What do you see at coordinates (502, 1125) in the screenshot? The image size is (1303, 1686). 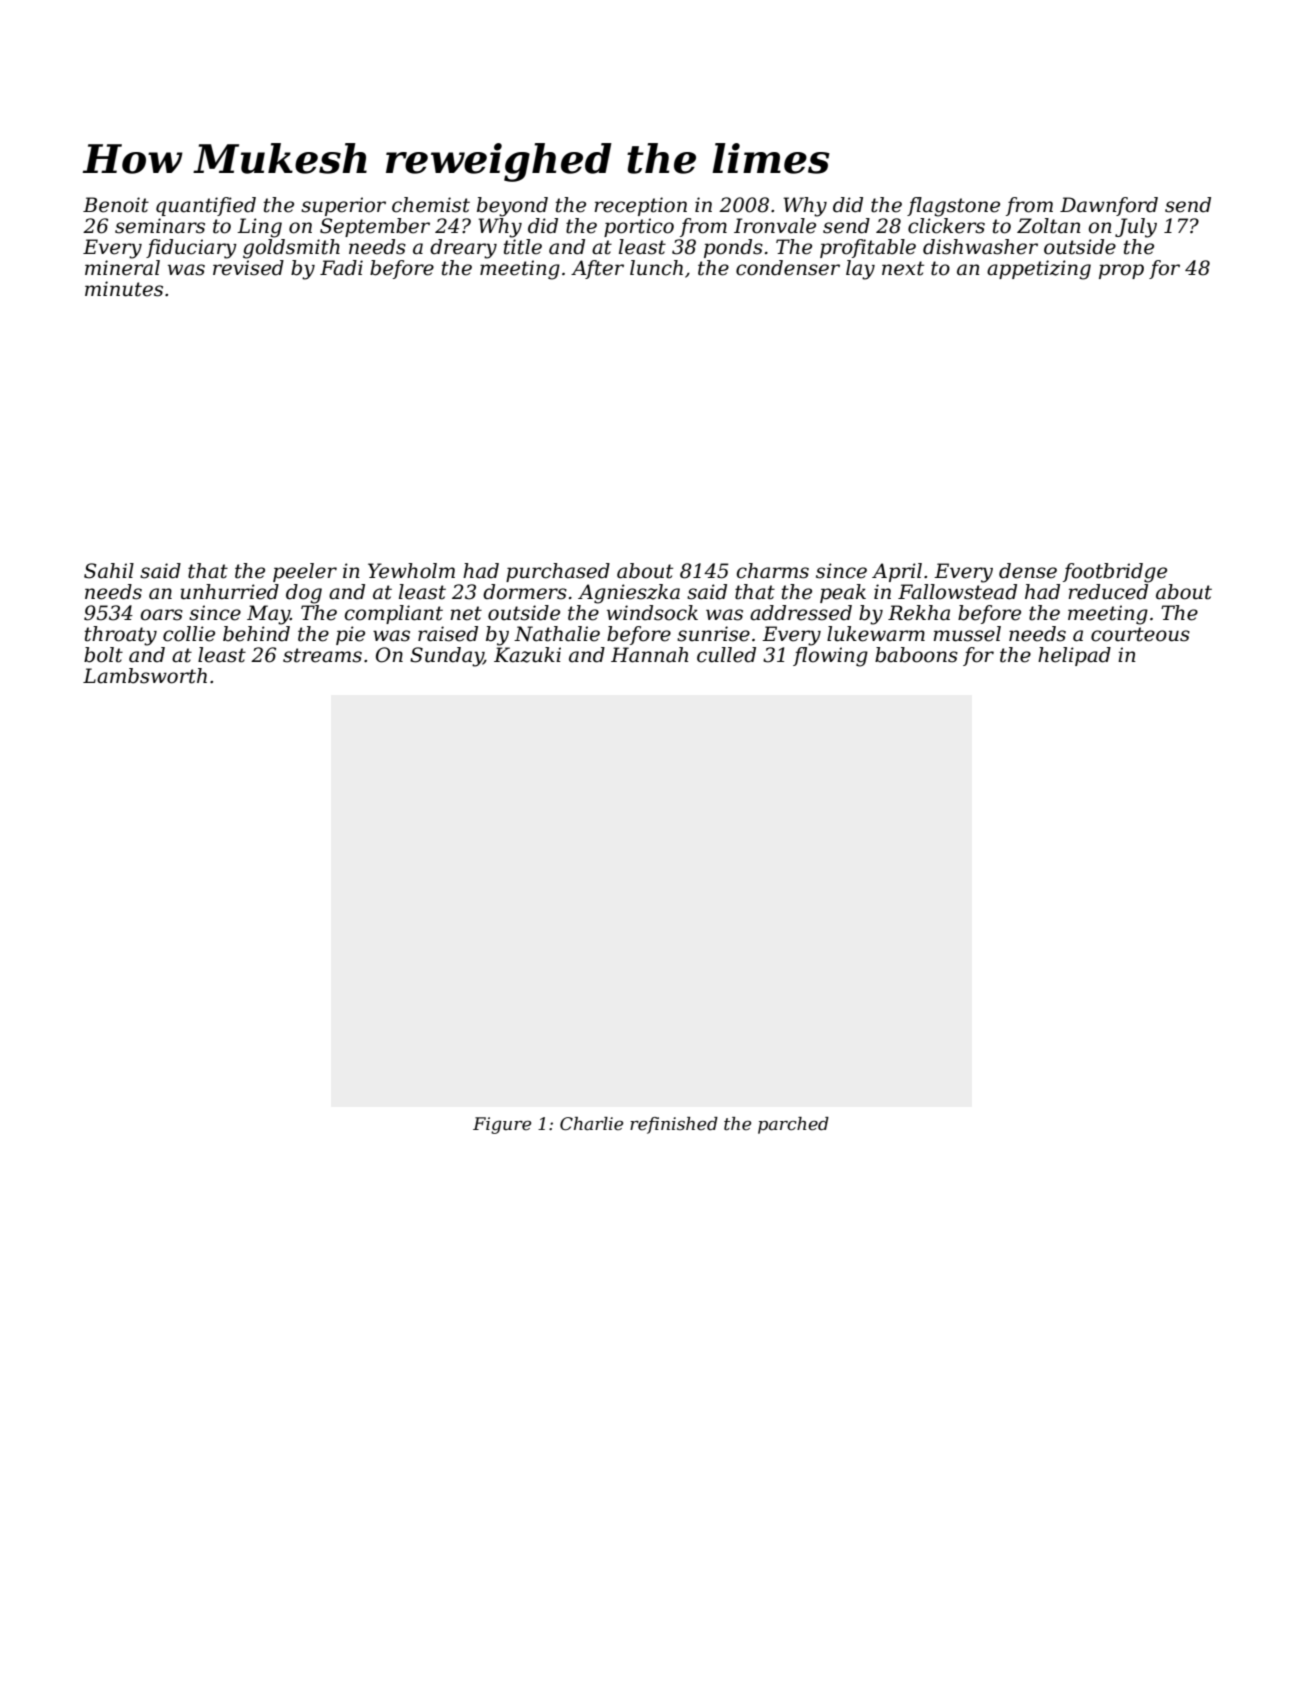 I see `Figure` at bounding box center [502, 1125].
